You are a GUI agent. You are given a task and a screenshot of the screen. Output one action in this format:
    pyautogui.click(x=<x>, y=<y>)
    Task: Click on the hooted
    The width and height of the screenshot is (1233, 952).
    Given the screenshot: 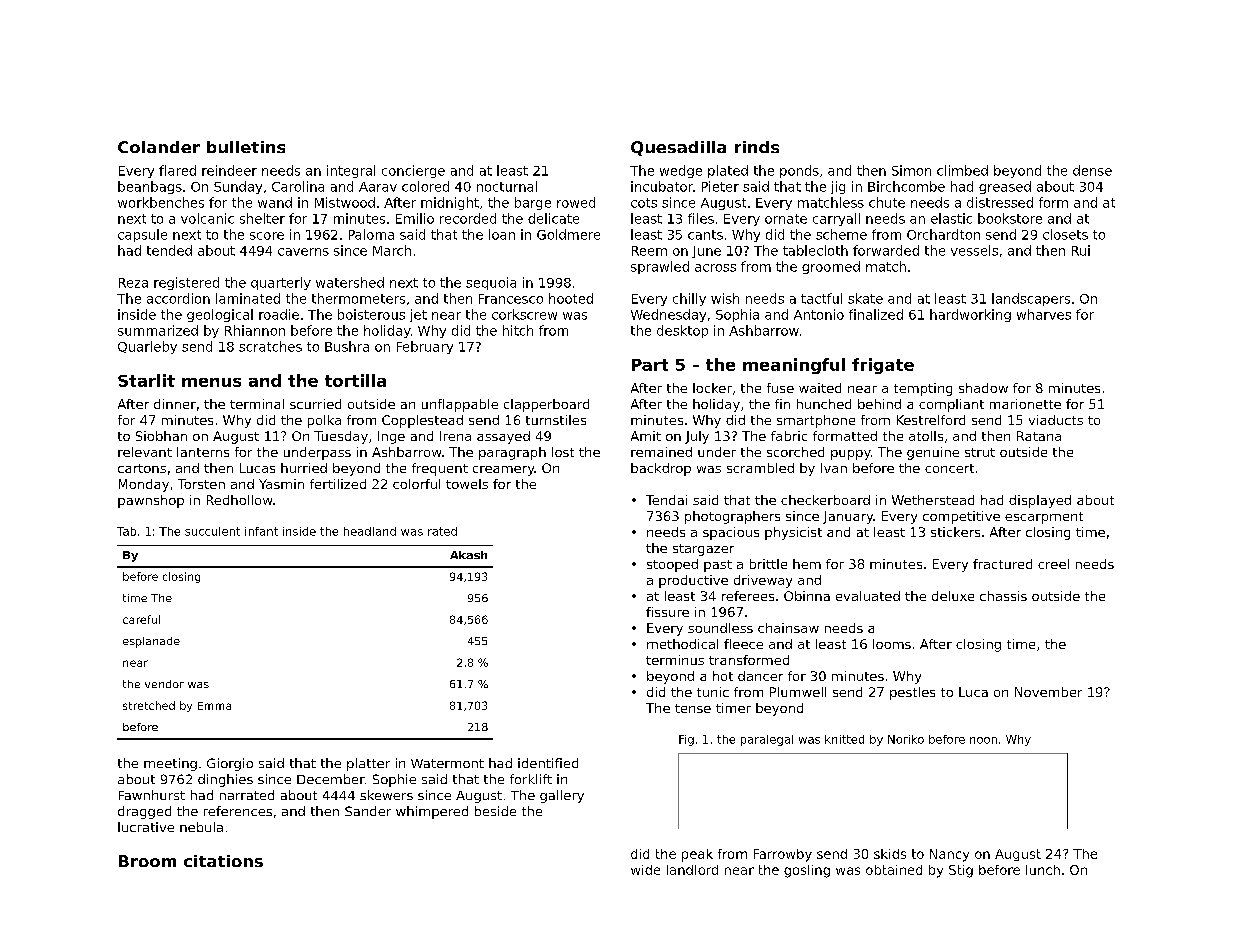 What is the action you would take?
    pyautogui.click(x=571, y=298)
